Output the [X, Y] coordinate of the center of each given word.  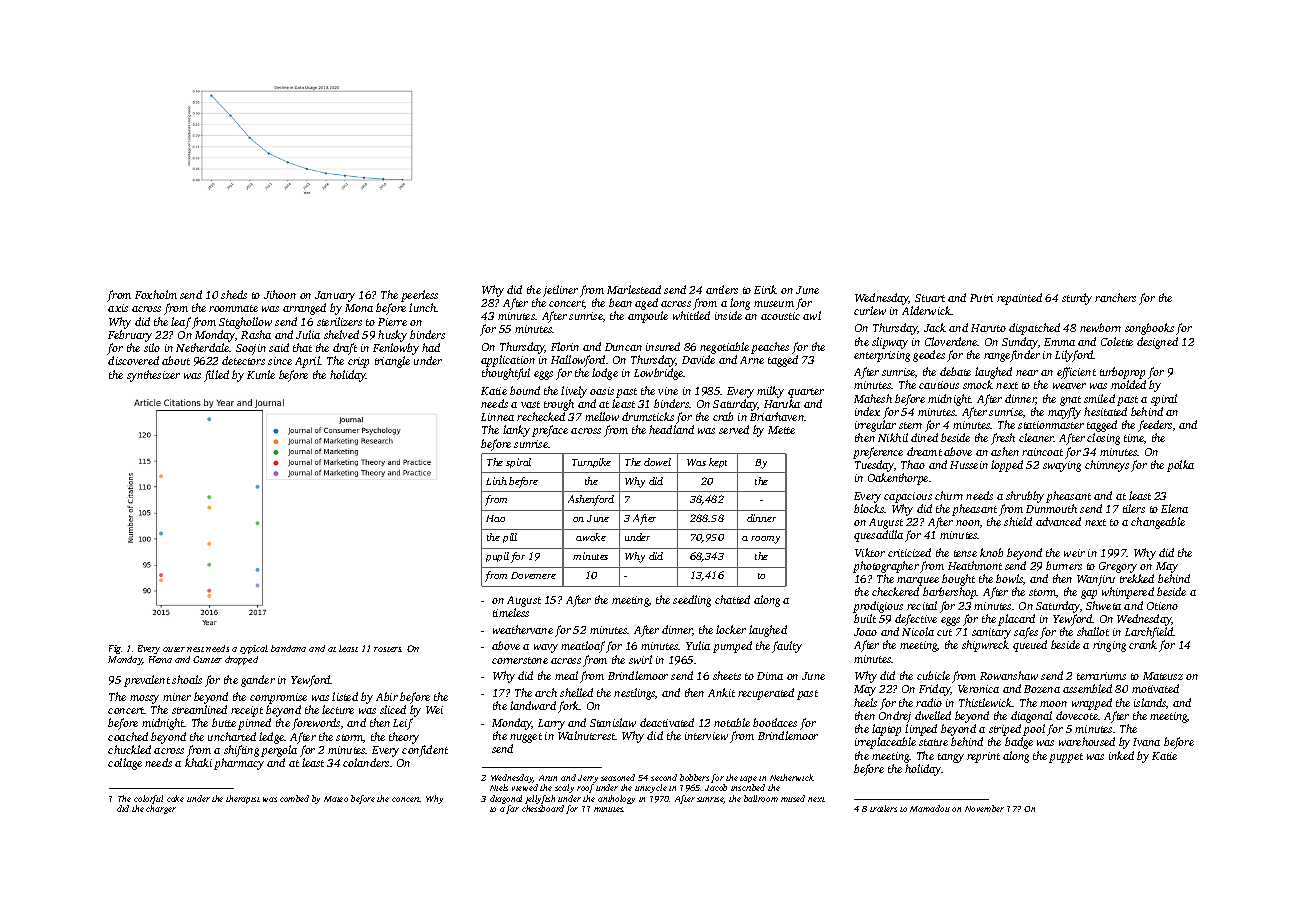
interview [706, 736]
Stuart [930, 298]
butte [224, 722]
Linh [496, 481]
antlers [722, 289]
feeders [1155, 426]
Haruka [782, 403]
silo [152, 347]
